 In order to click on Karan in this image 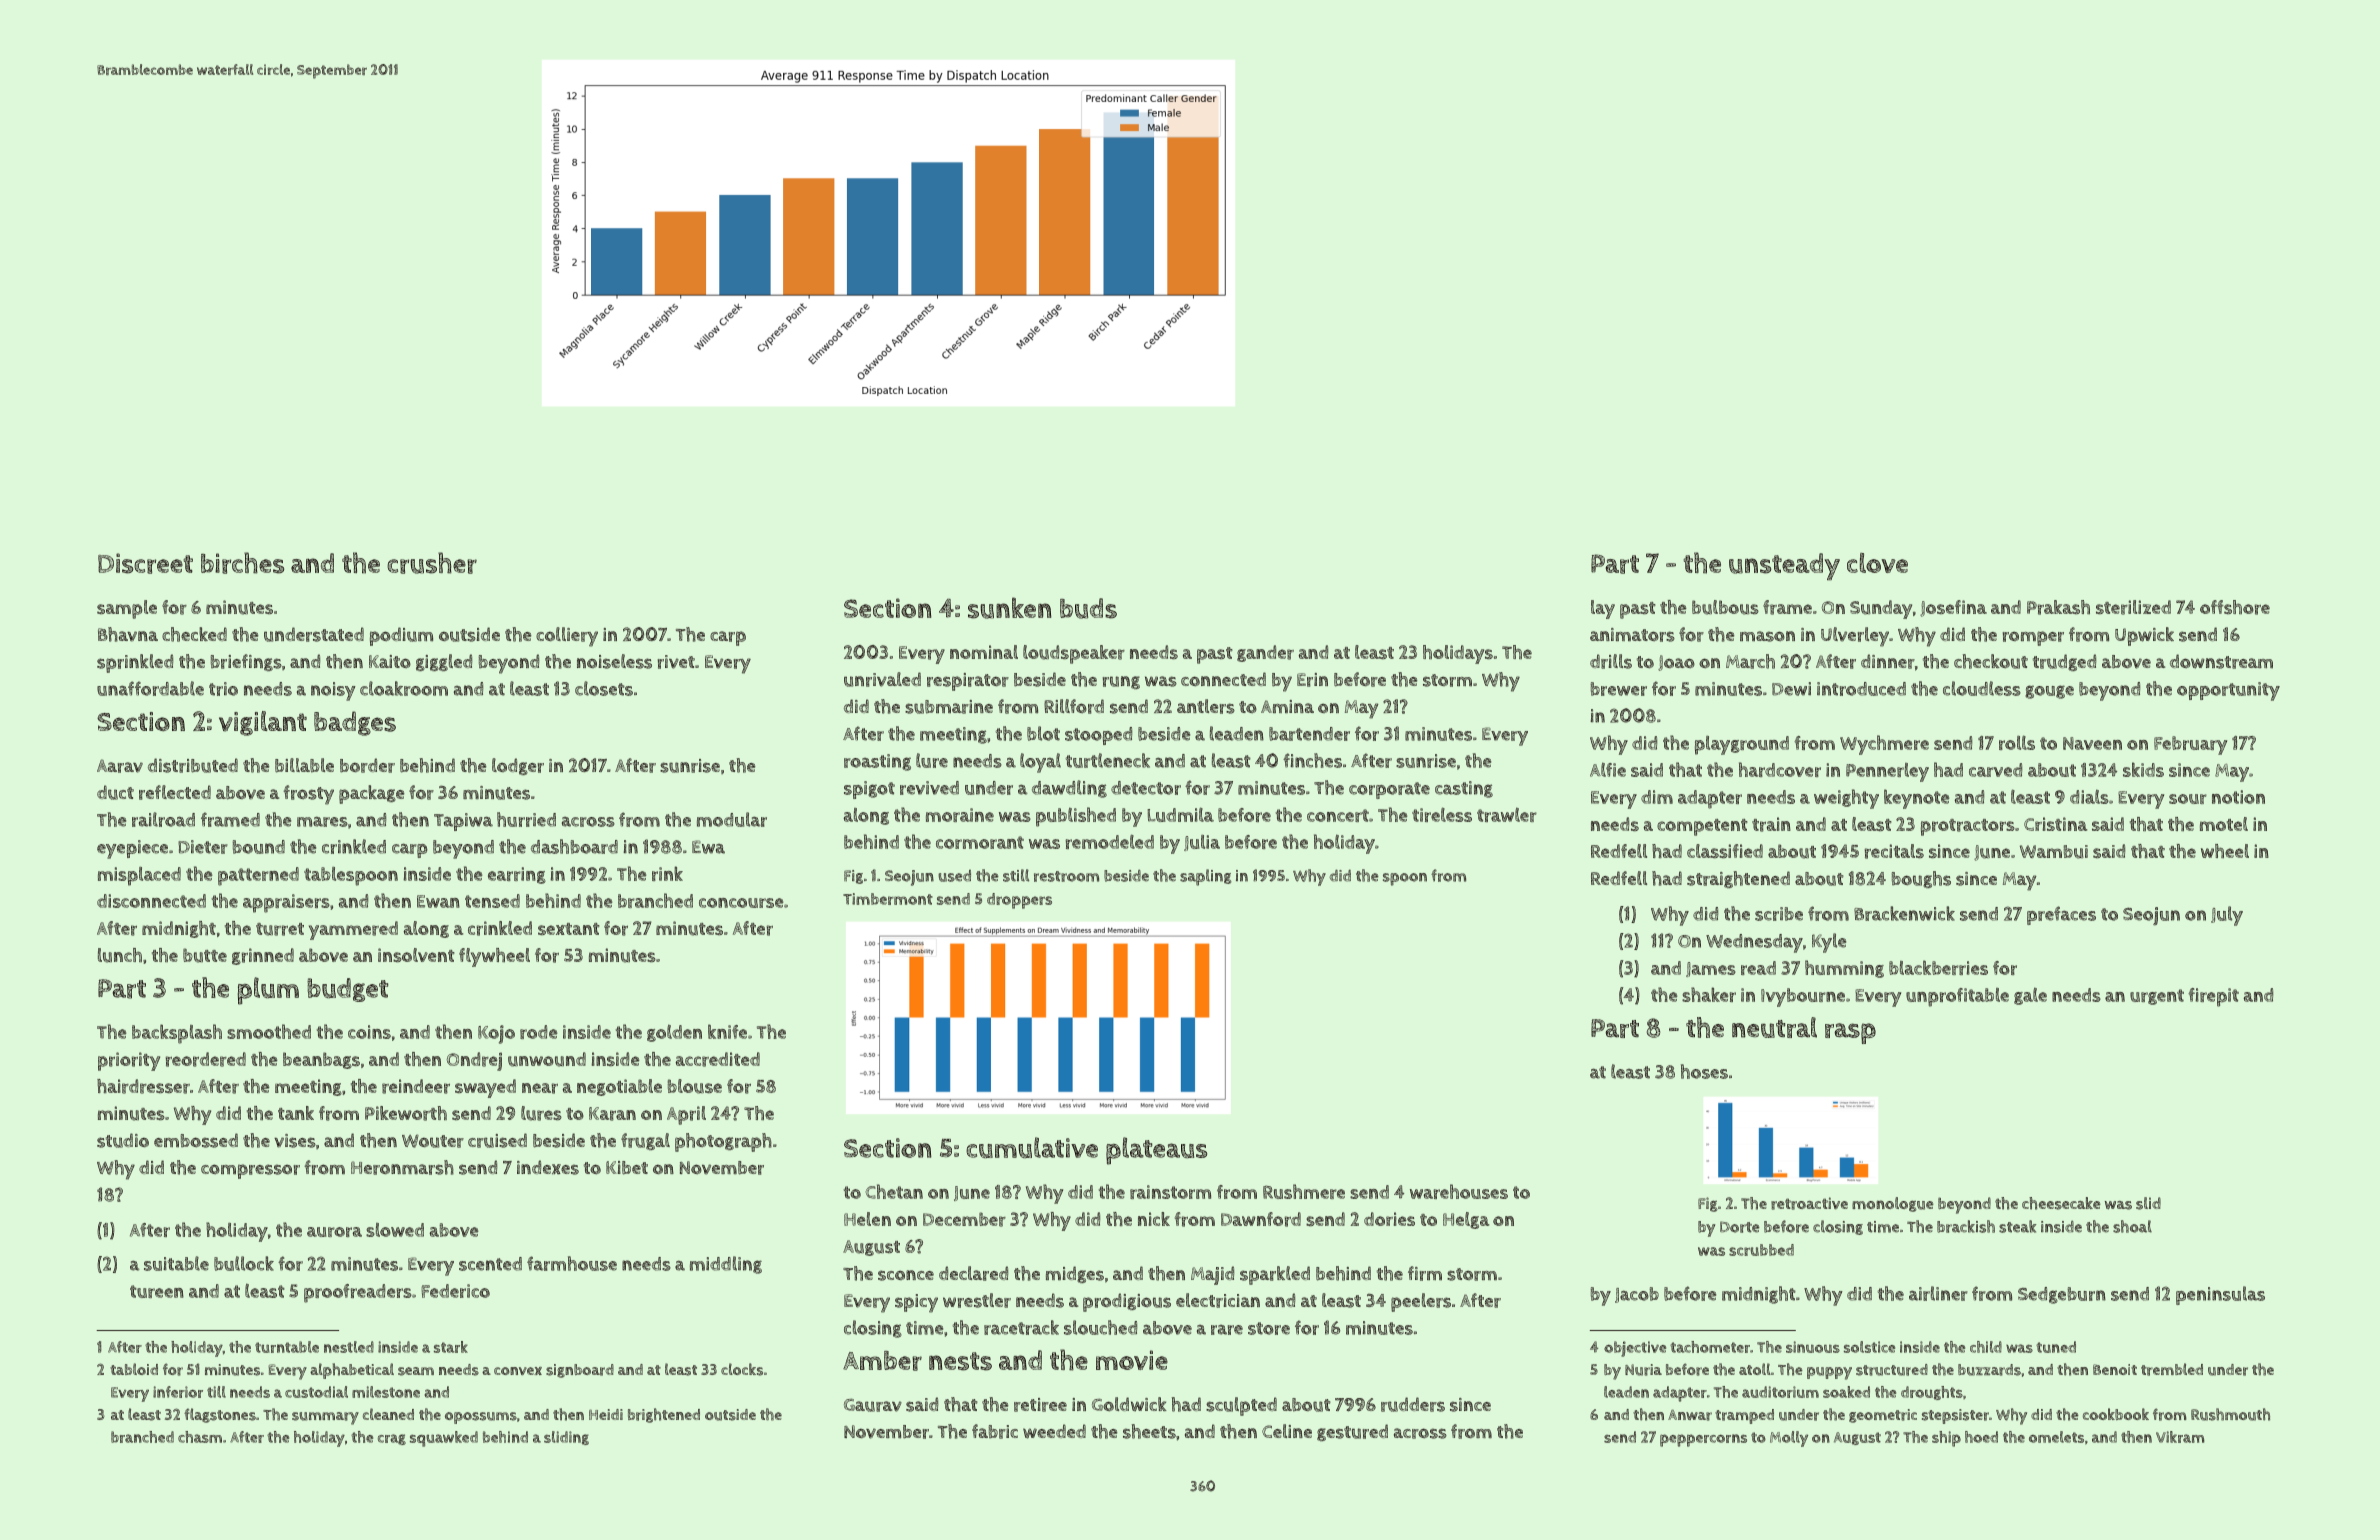, I will do `click(612, 1114)`.
